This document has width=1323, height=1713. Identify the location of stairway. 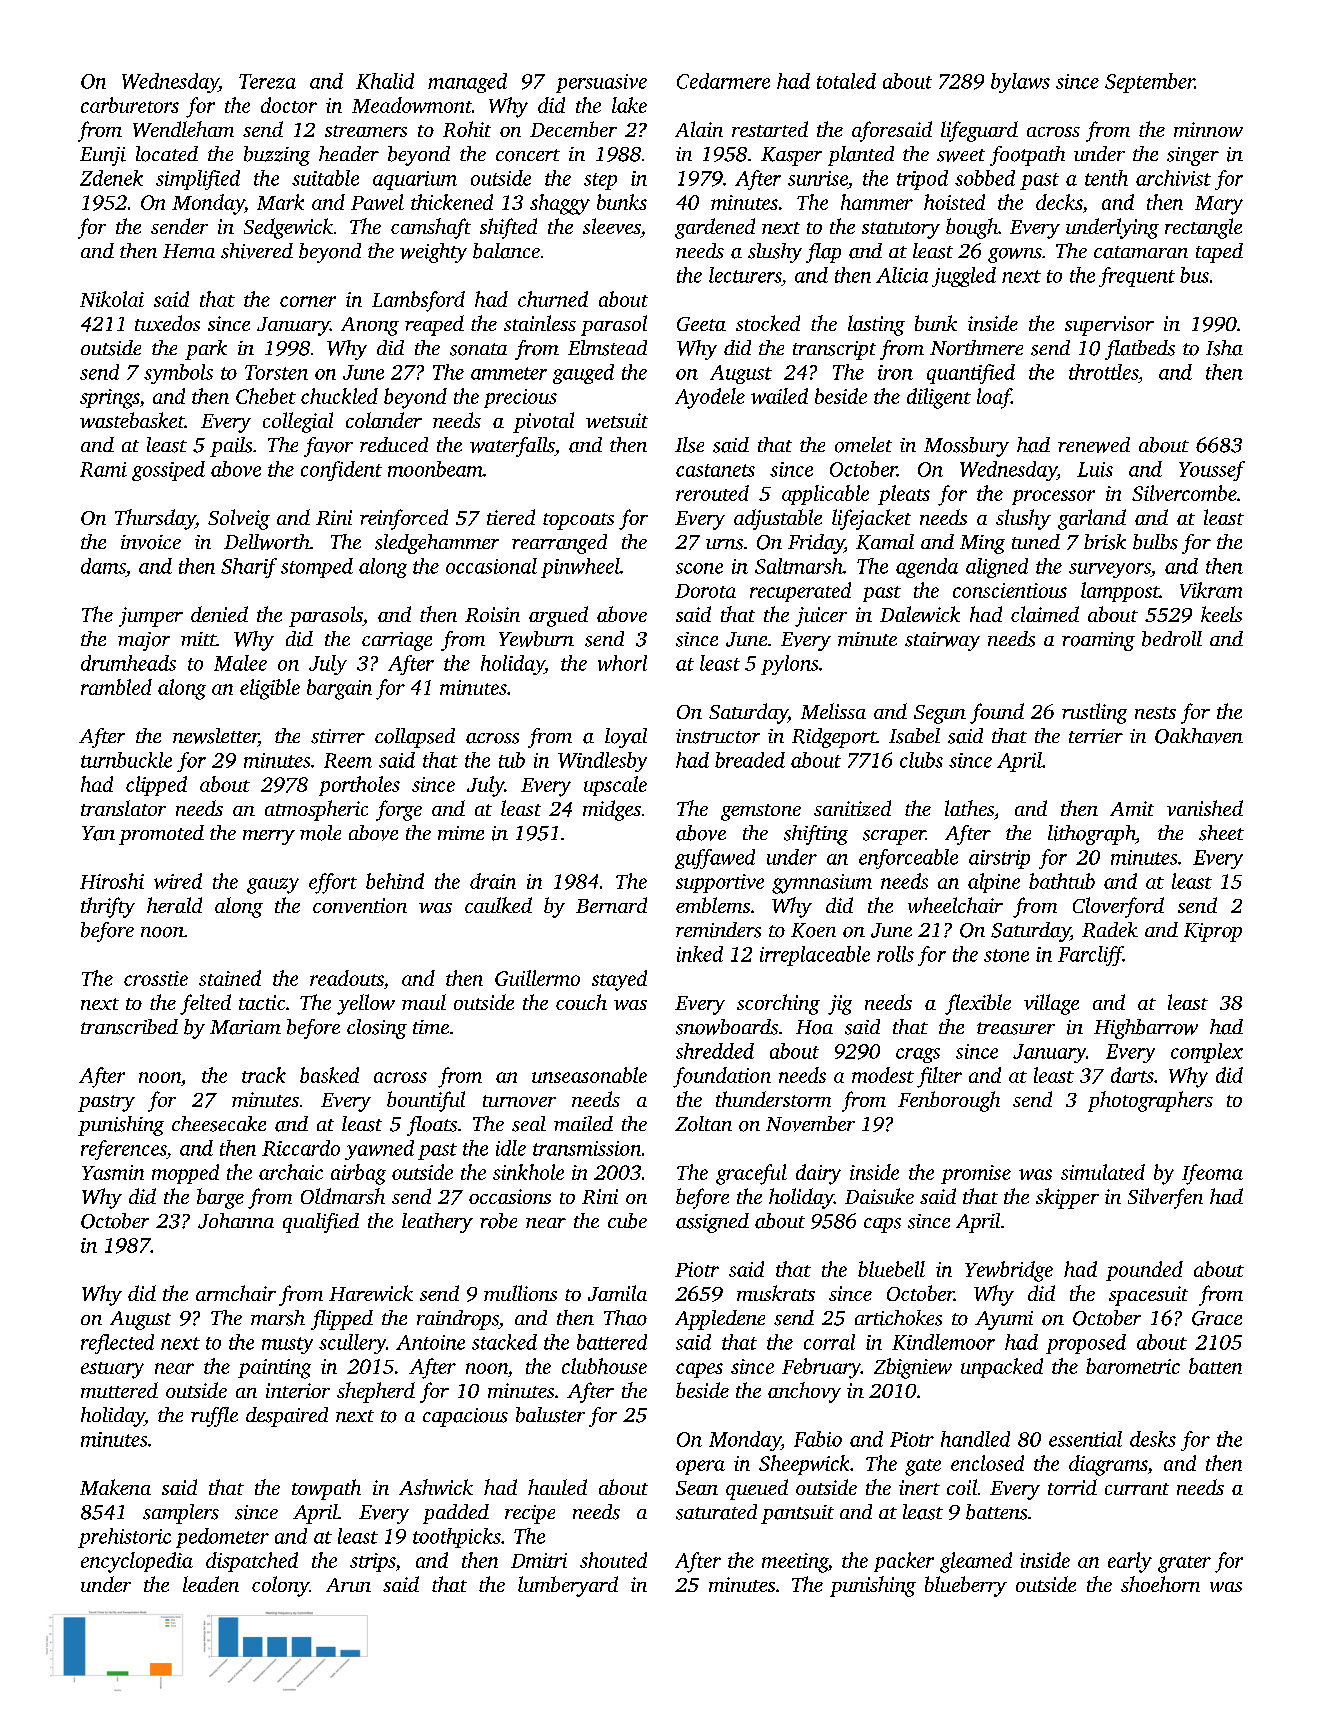
(942, 641).
